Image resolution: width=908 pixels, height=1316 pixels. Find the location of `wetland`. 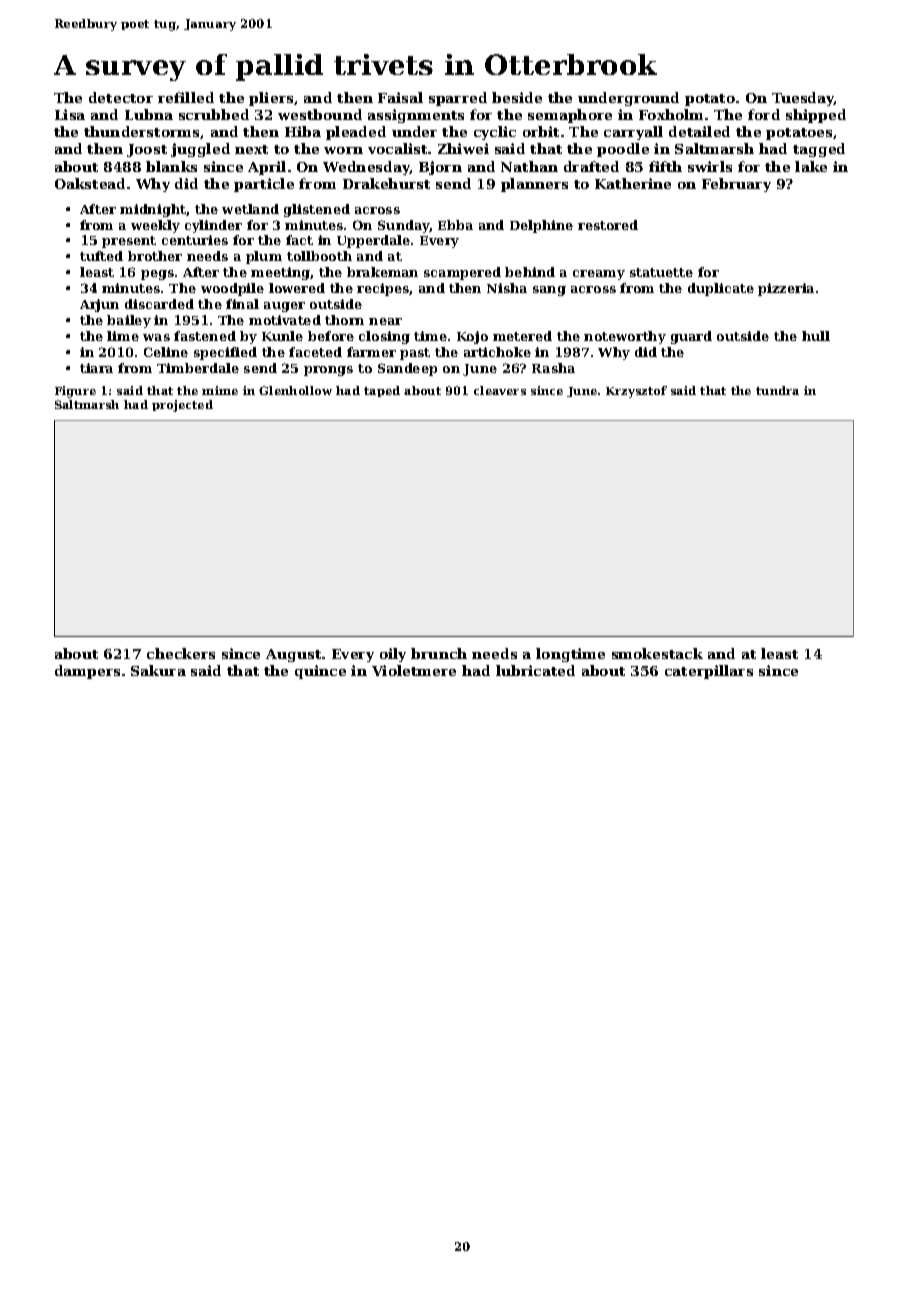

wetland is located at coordinates (250, 209).
